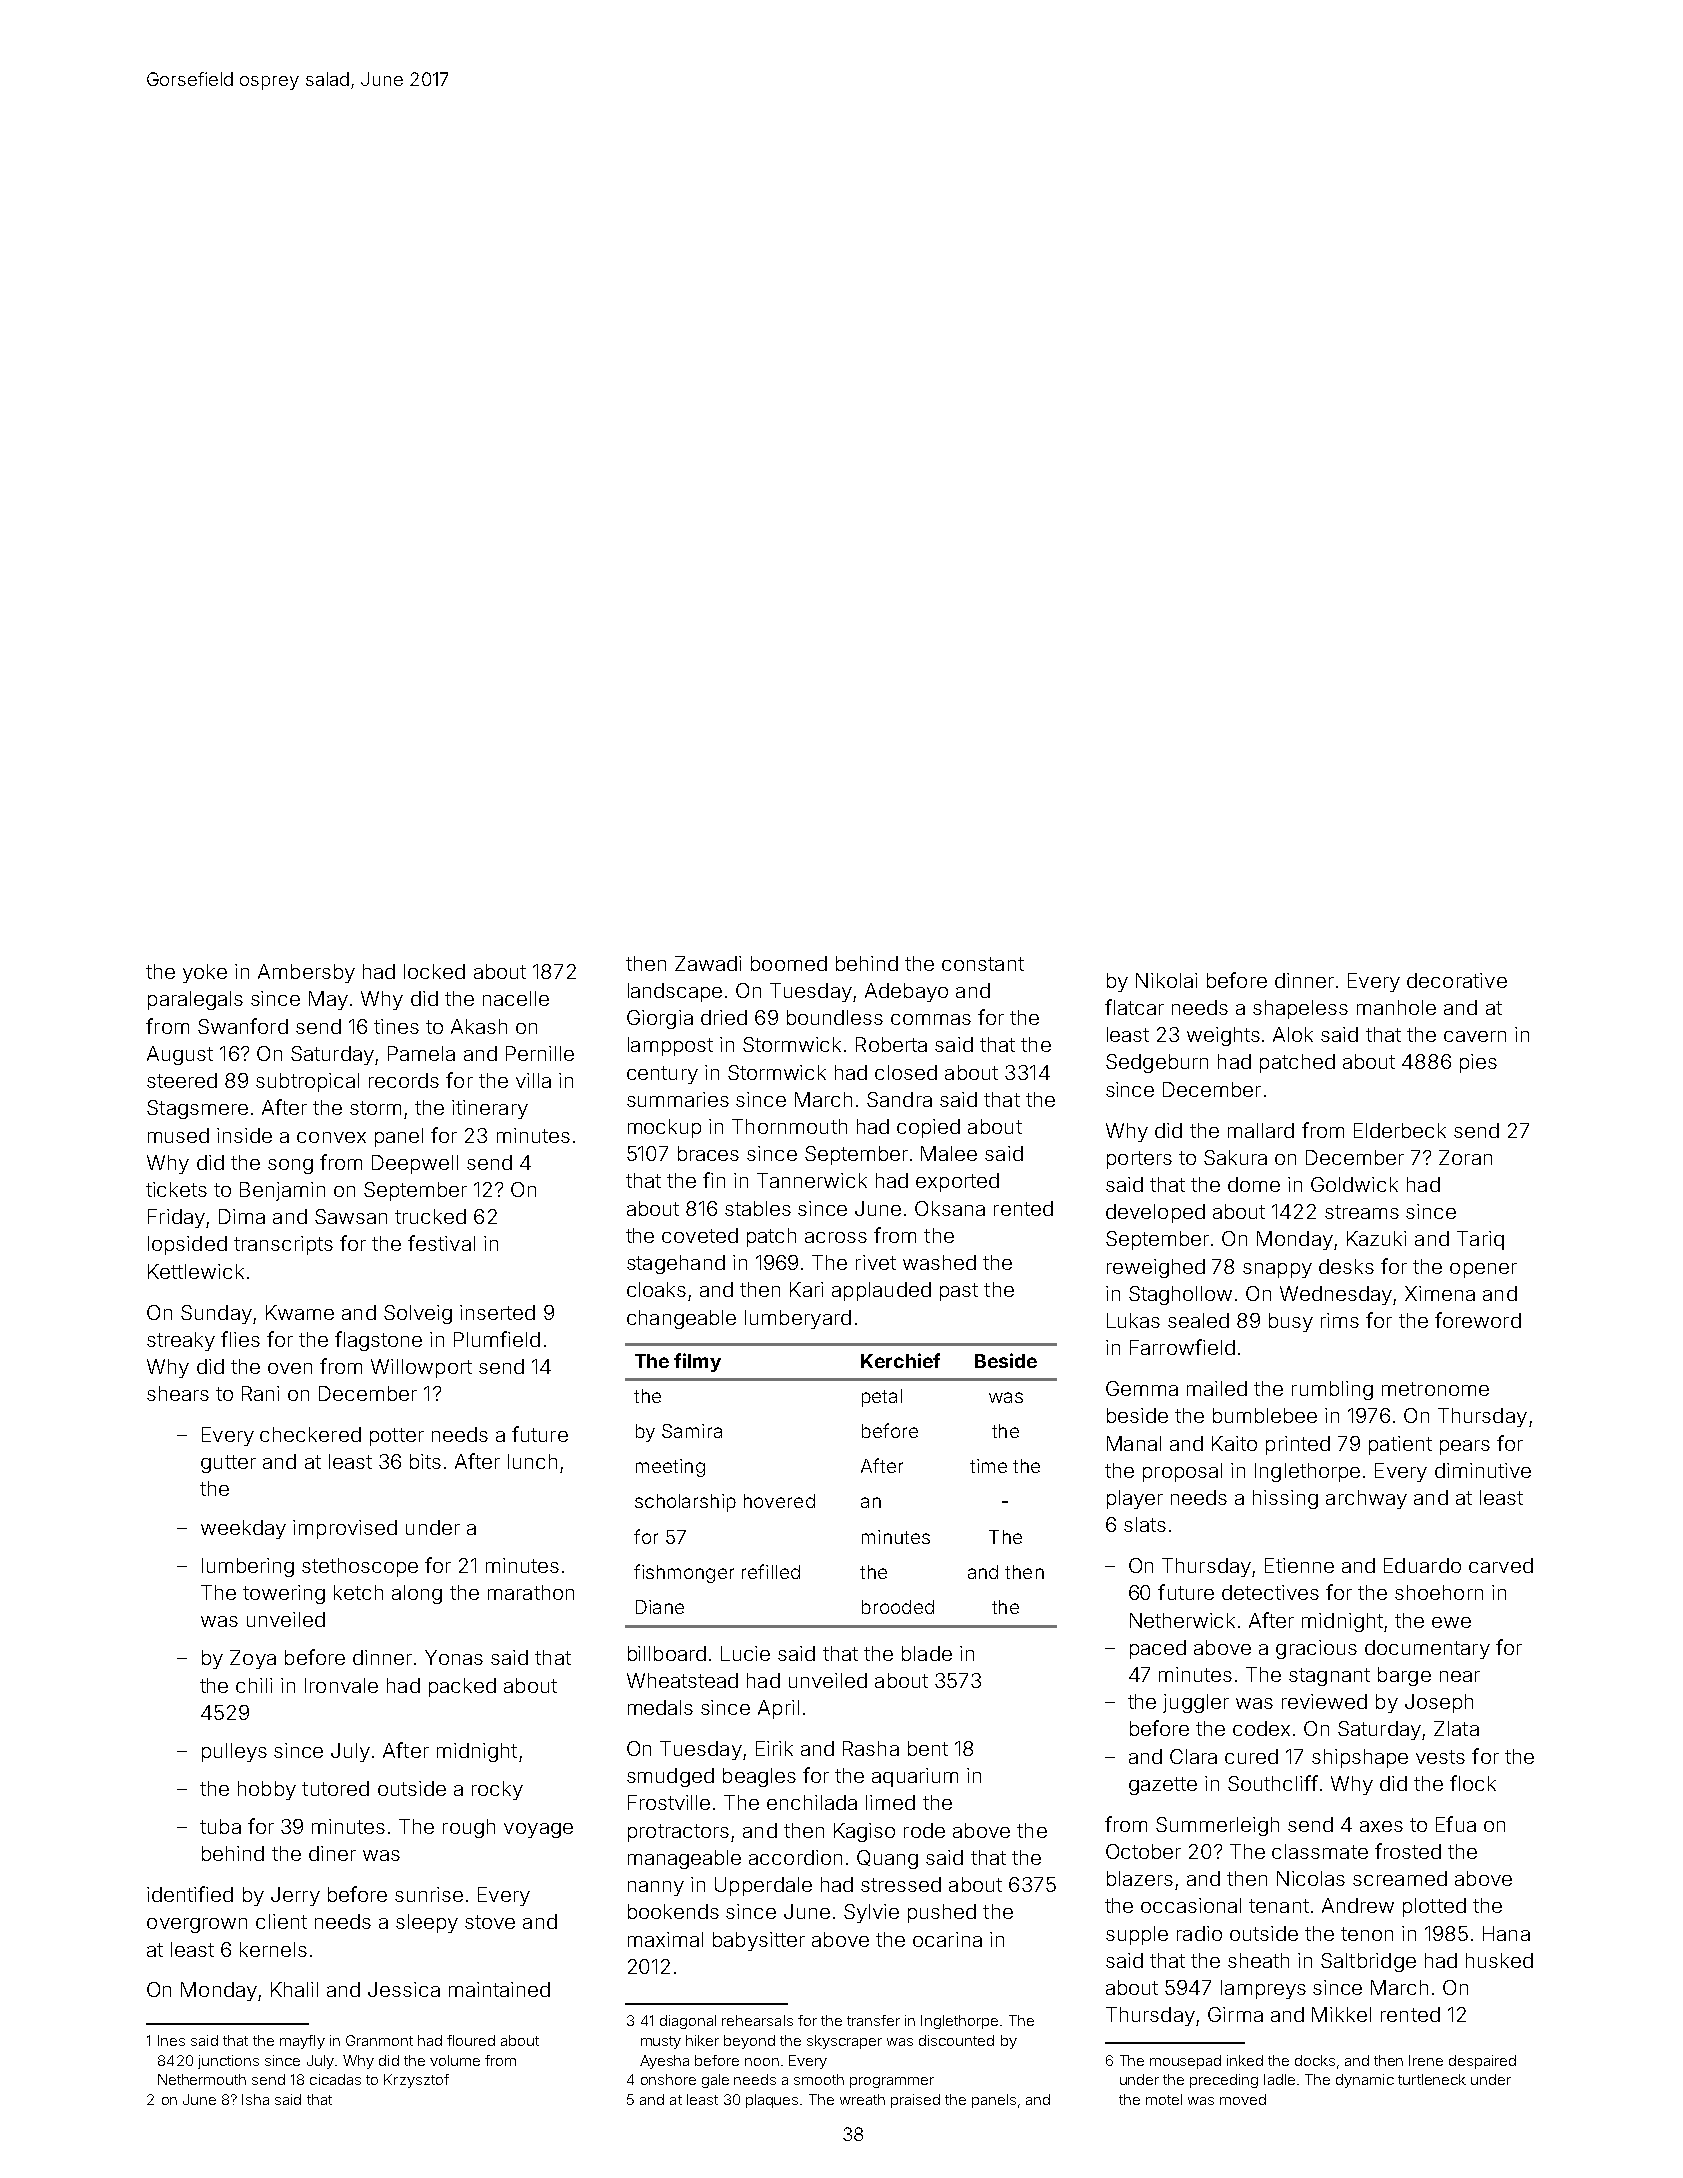 This screenshot has height=2178, width=1683. Describe the element at coordinates (360, 1567) in the screenshot. I see `stethoscope` at that location.
